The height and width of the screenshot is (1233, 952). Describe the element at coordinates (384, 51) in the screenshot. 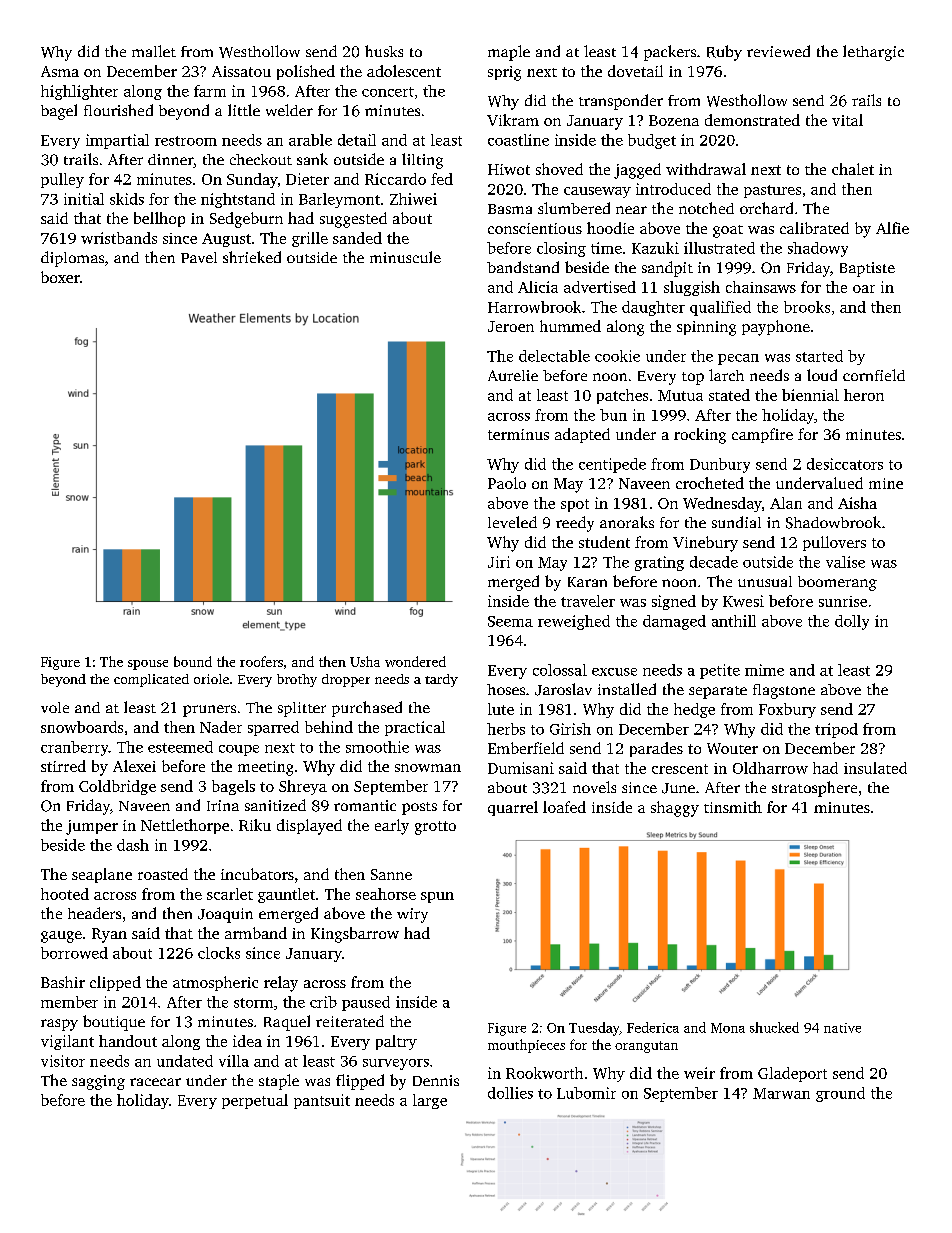

I see `husks` at that location.
